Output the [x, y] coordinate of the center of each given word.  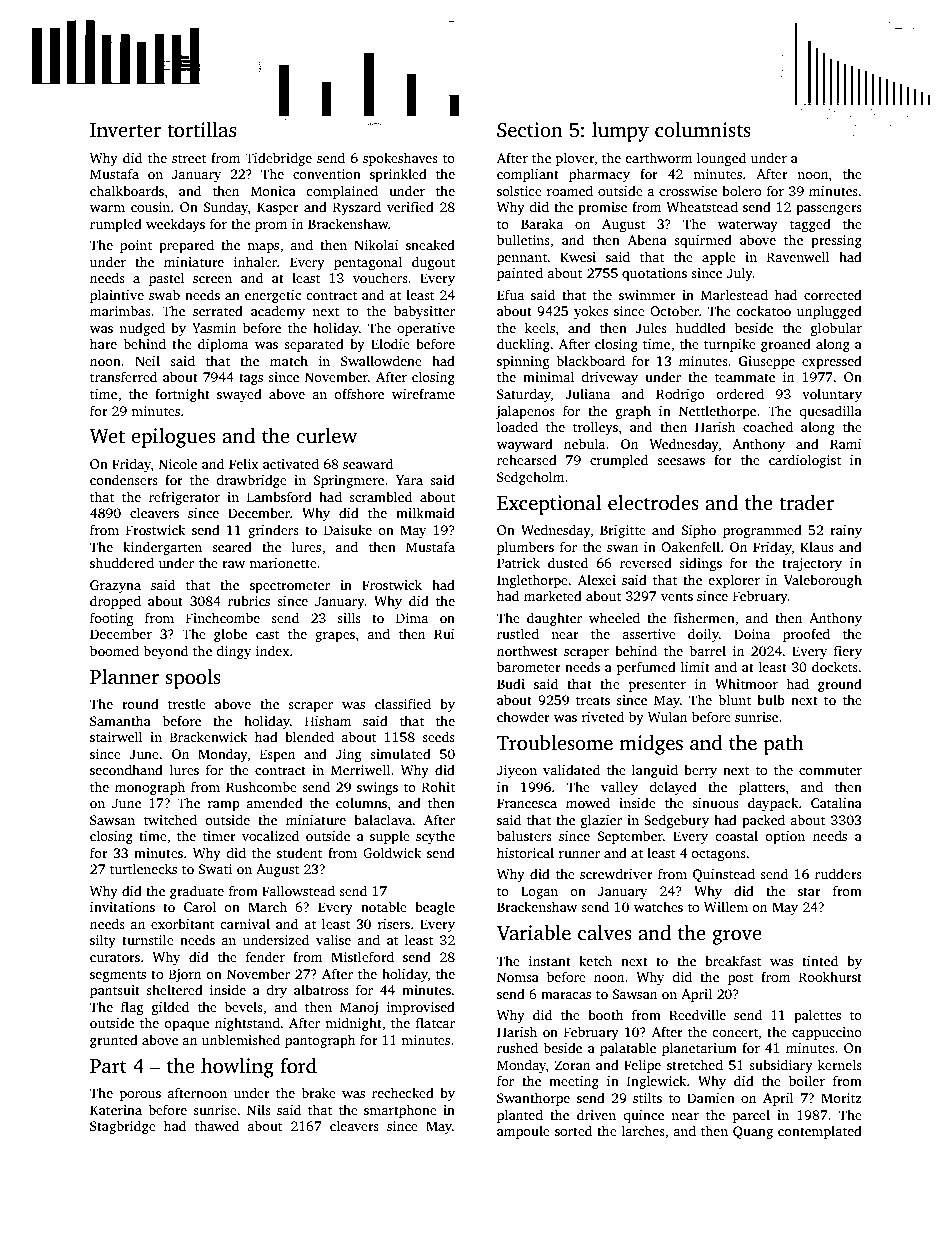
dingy [233, 652]
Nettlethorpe [717, 412]
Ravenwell [798, 256]
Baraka [542, 223]
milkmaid [425, 512]
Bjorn [185, 975]
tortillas [201, 130]
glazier [601, 821]
